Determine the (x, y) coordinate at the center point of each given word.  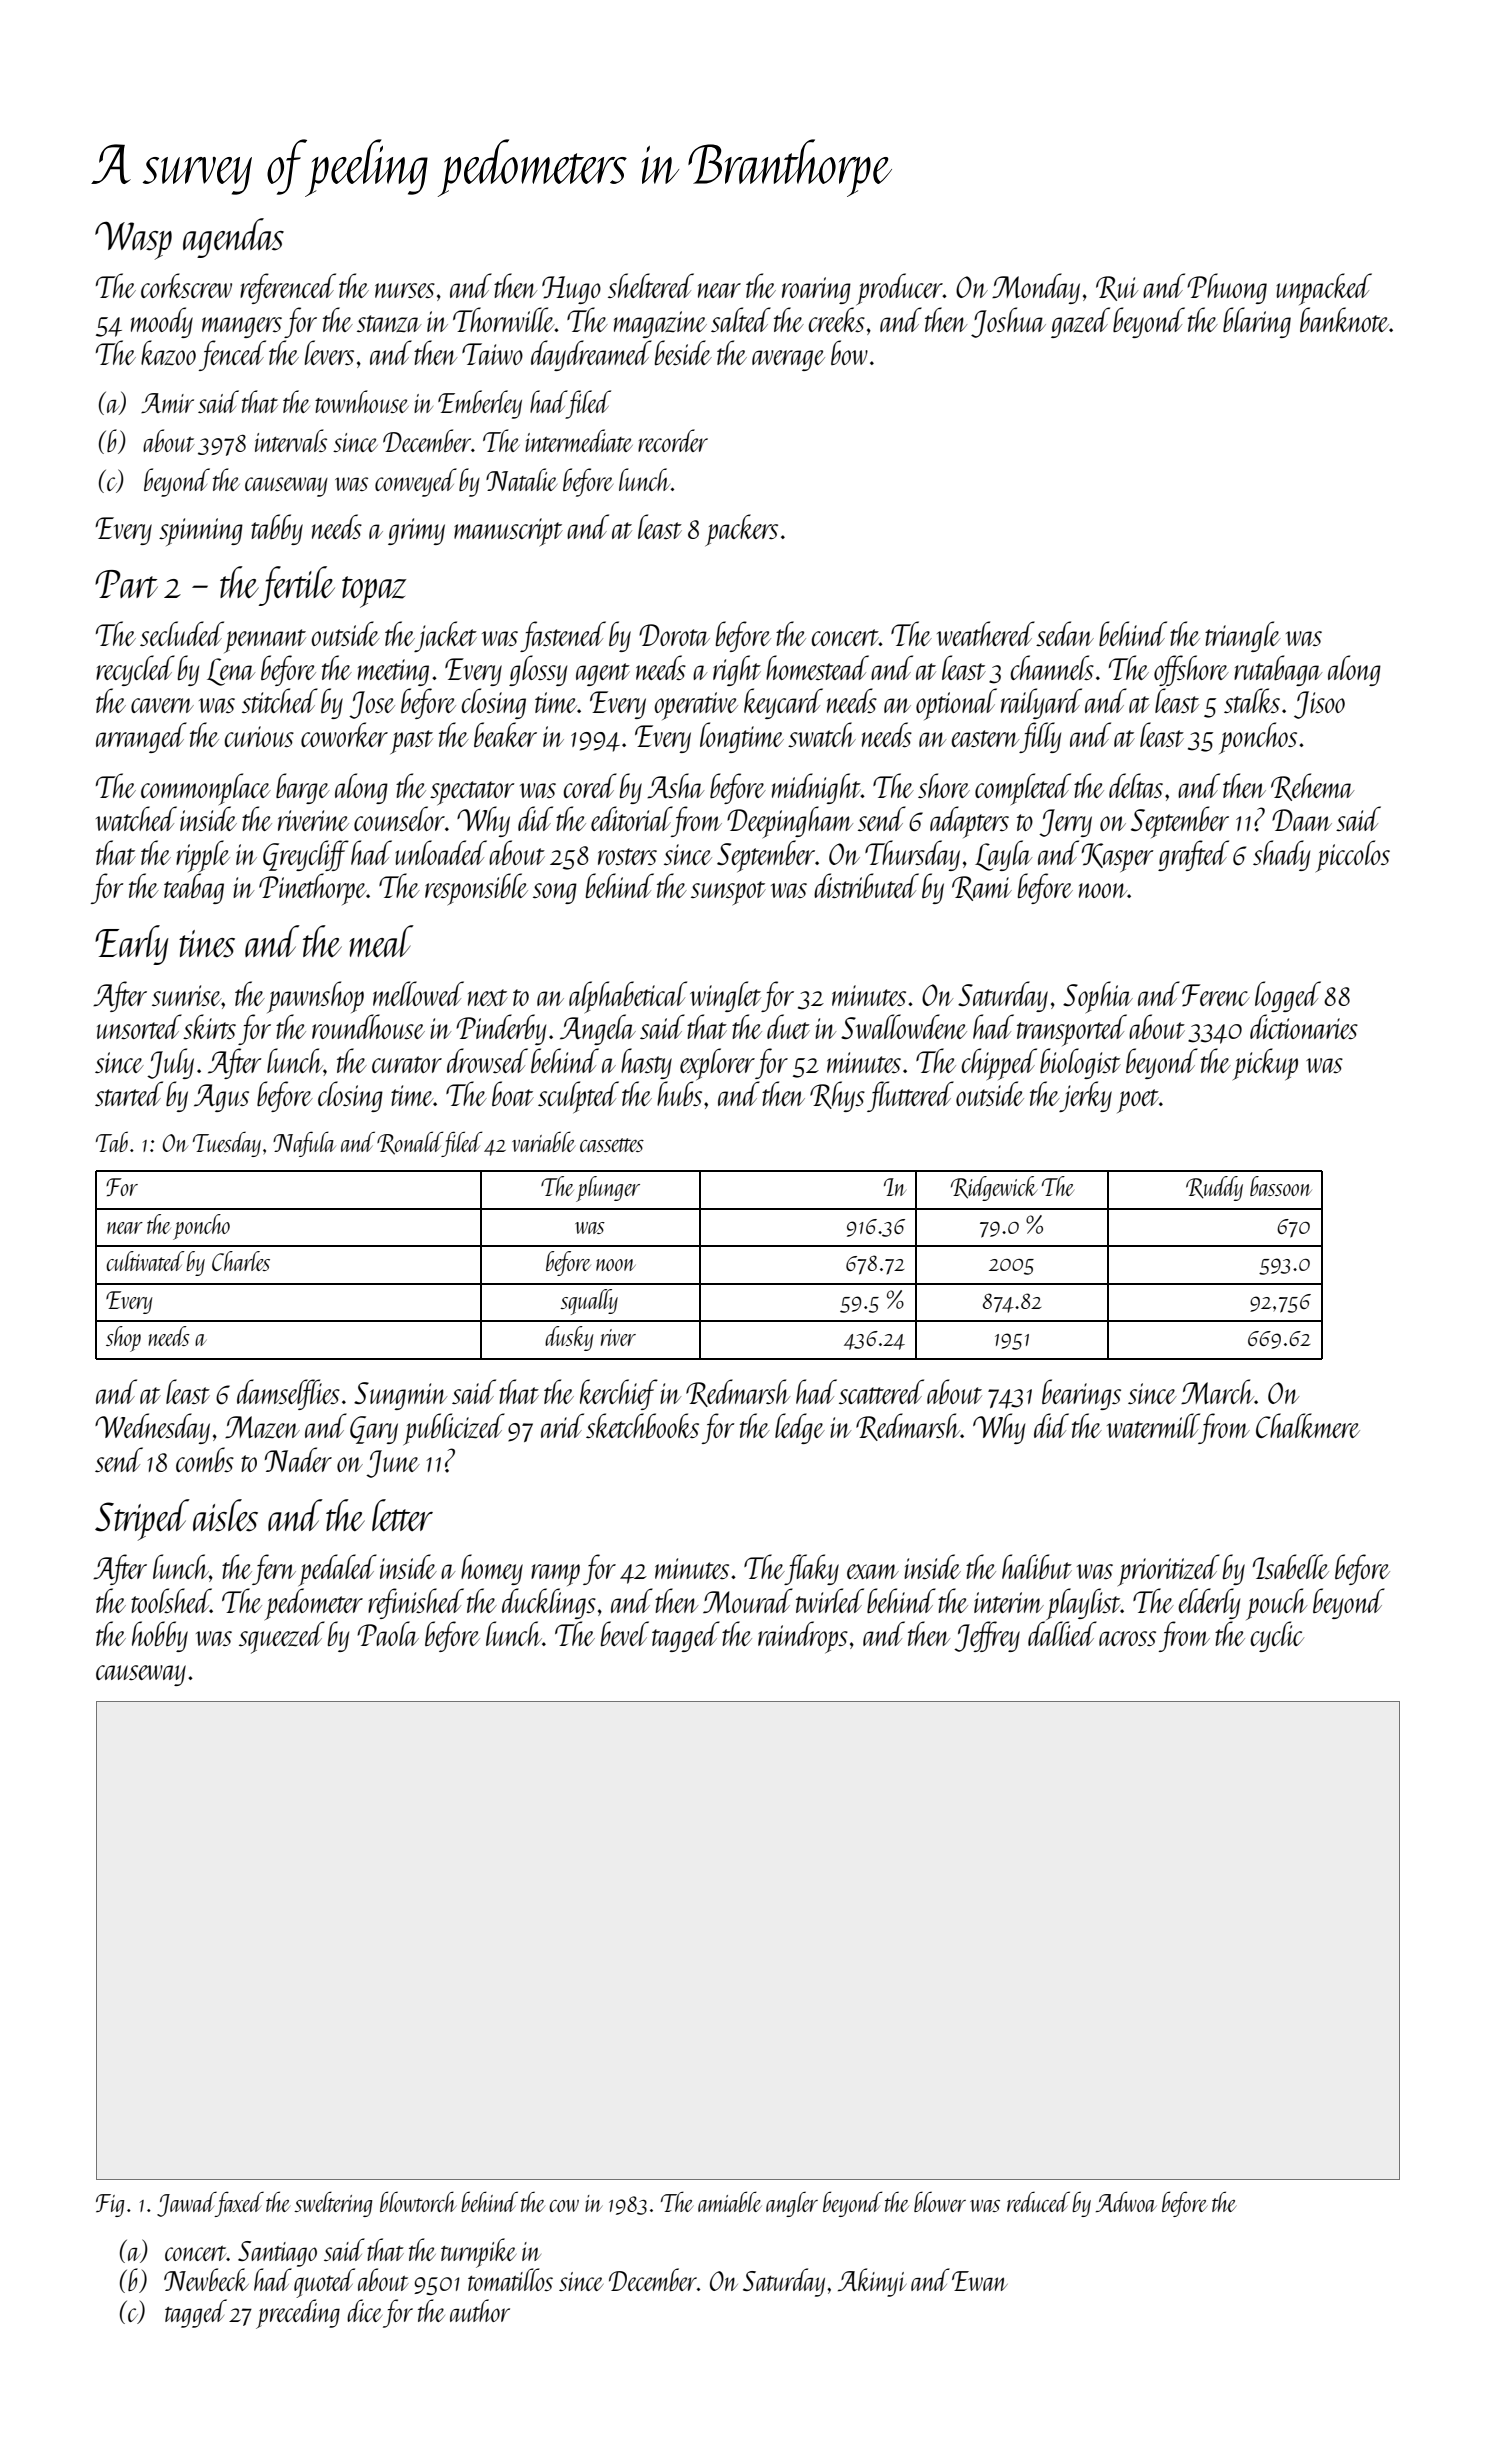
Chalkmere (1308, 1425)
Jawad (186, 2204)
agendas (233, 238)
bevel (624, 1633)
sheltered (651, 285)
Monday (1036, 288)
